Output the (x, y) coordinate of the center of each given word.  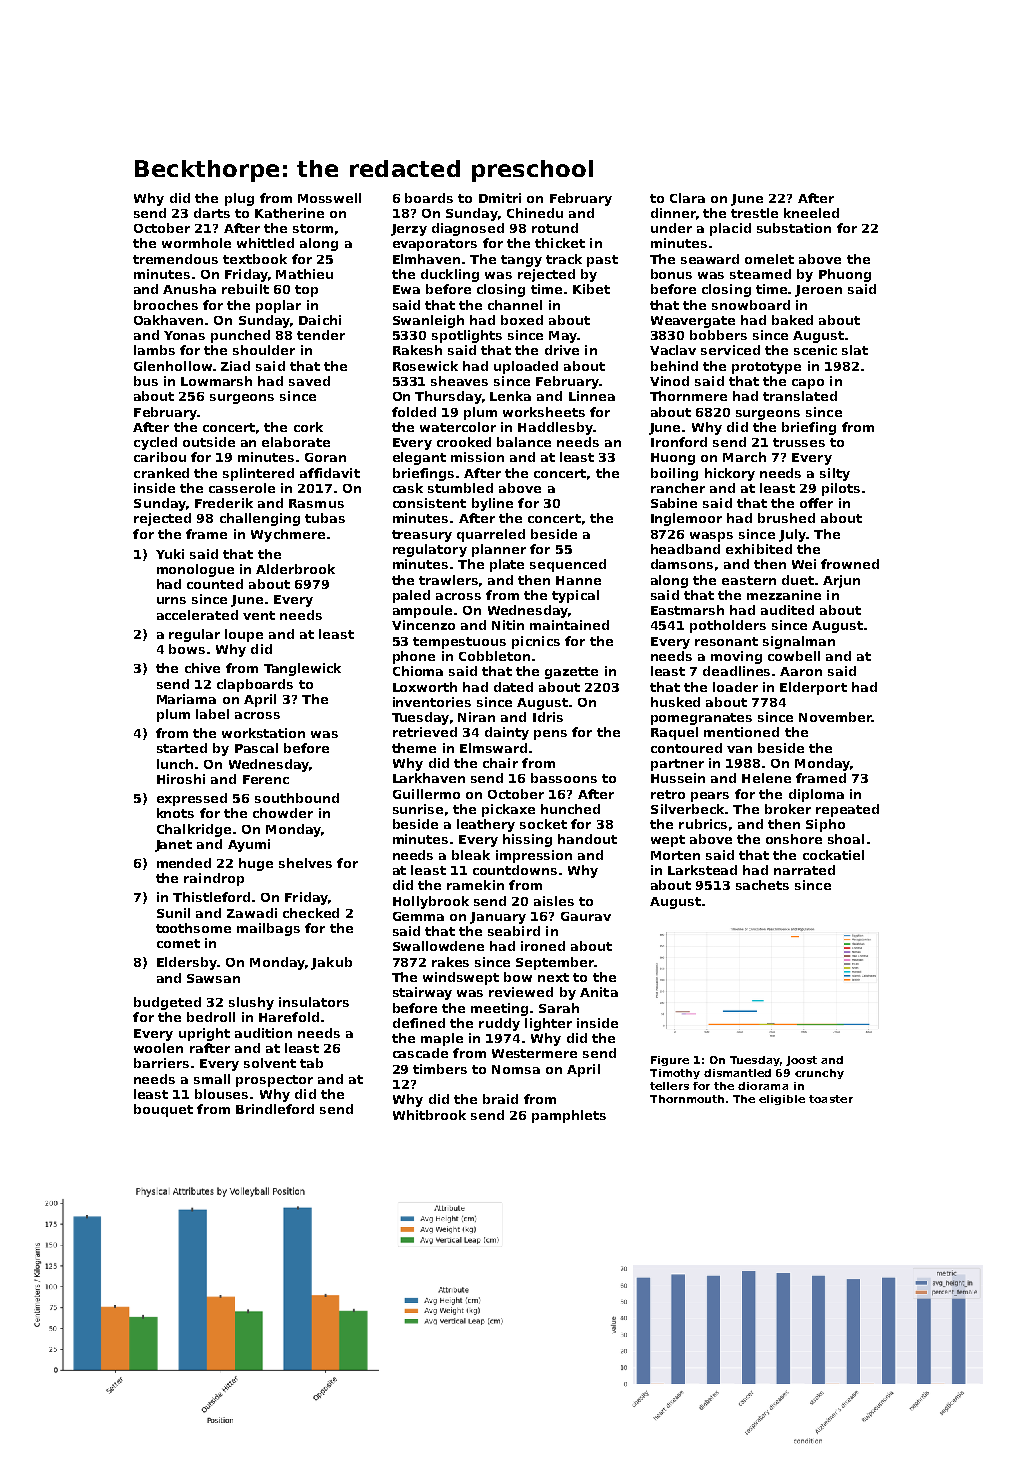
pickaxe (508, 810)
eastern (749, 580)
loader (735, 687)
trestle (754, 213)
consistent (429, 503)
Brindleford (275, 1109)
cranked (161, 473)
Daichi (320, 320)
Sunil (173, 913)
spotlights (467, 336)
